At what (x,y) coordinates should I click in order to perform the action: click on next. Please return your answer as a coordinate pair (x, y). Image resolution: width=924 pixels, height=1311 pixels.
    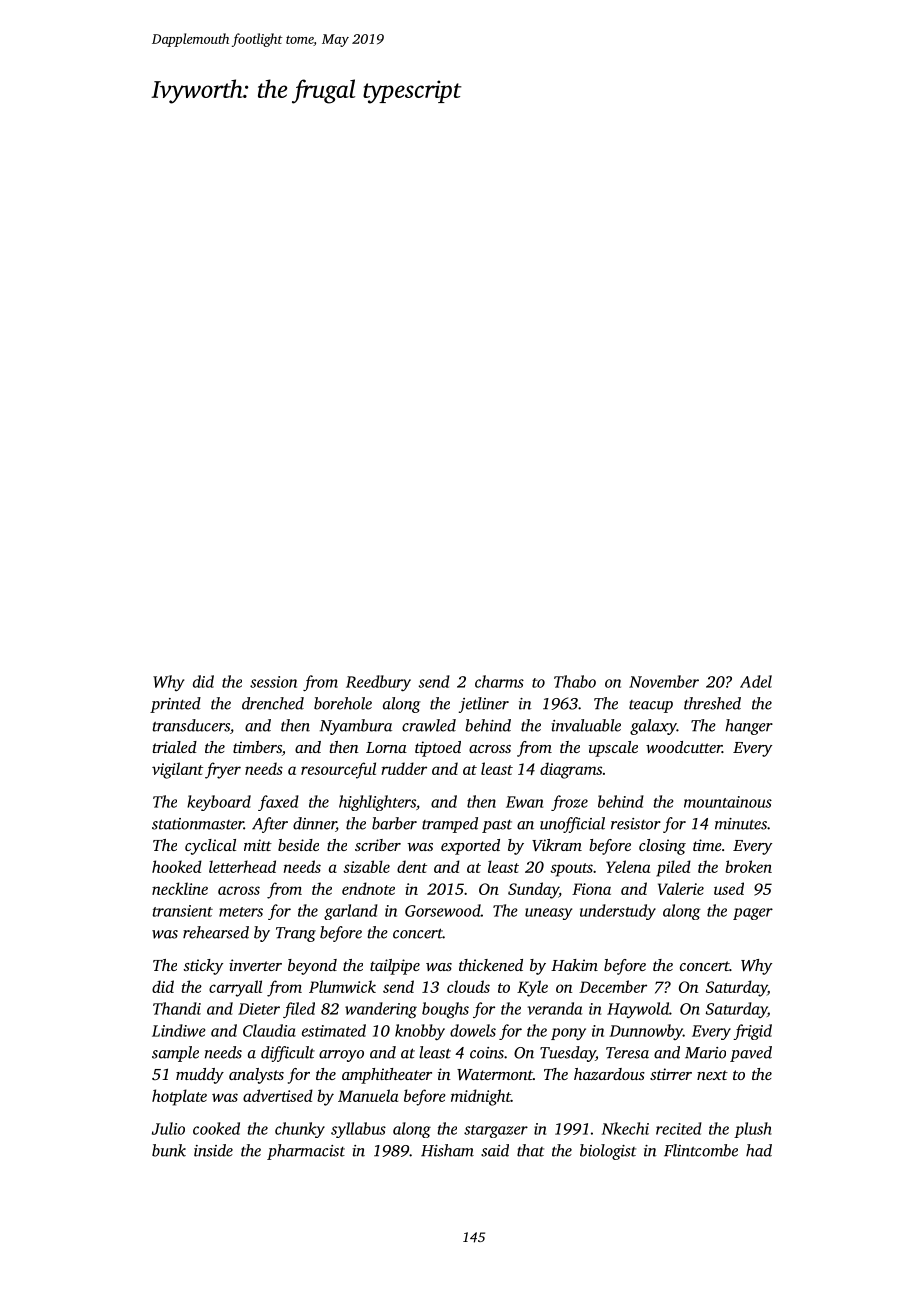
    Looking at the image, I should click on (712, 1075).
